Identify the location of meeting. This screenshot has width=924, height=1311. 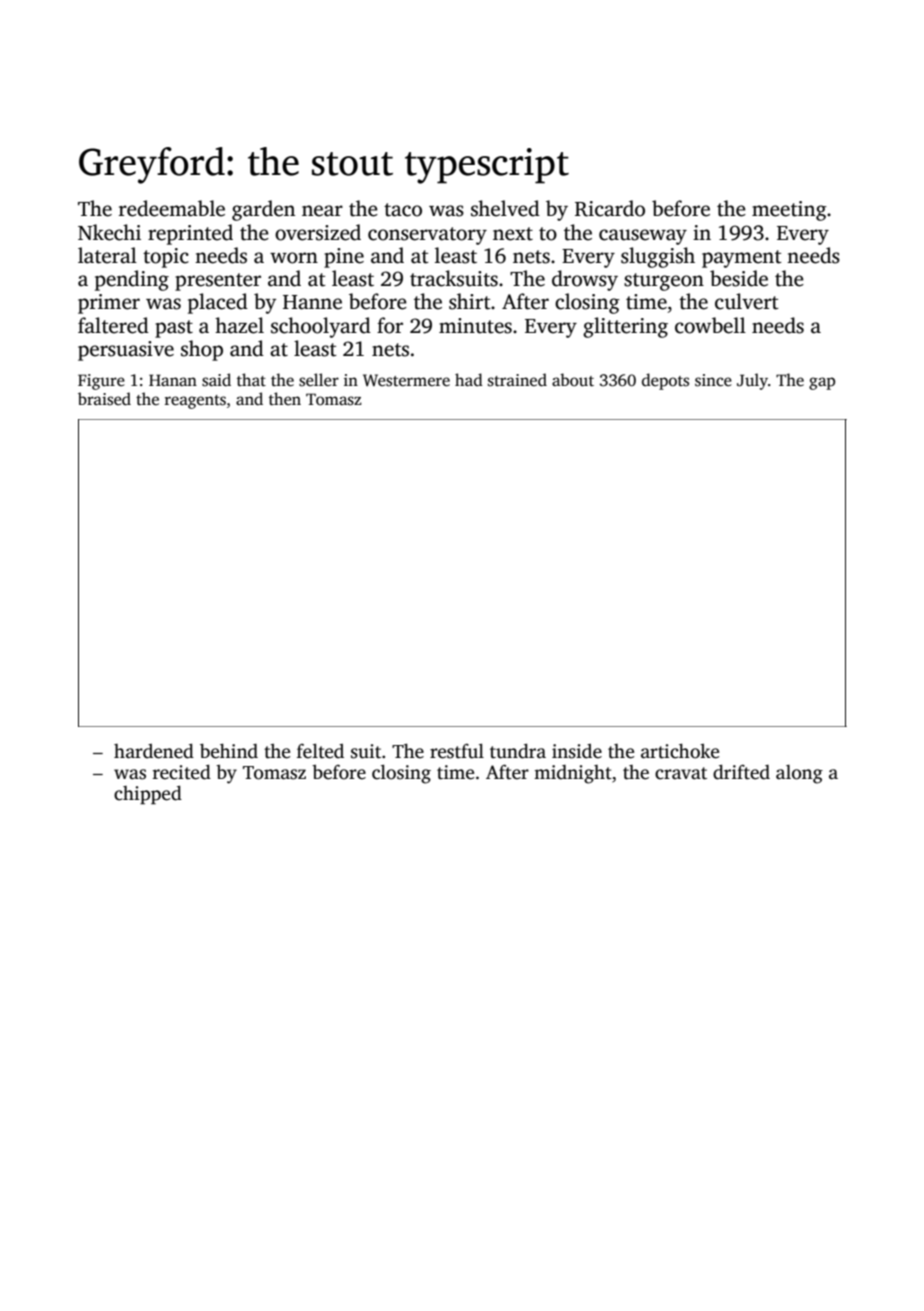
(789, 211).
